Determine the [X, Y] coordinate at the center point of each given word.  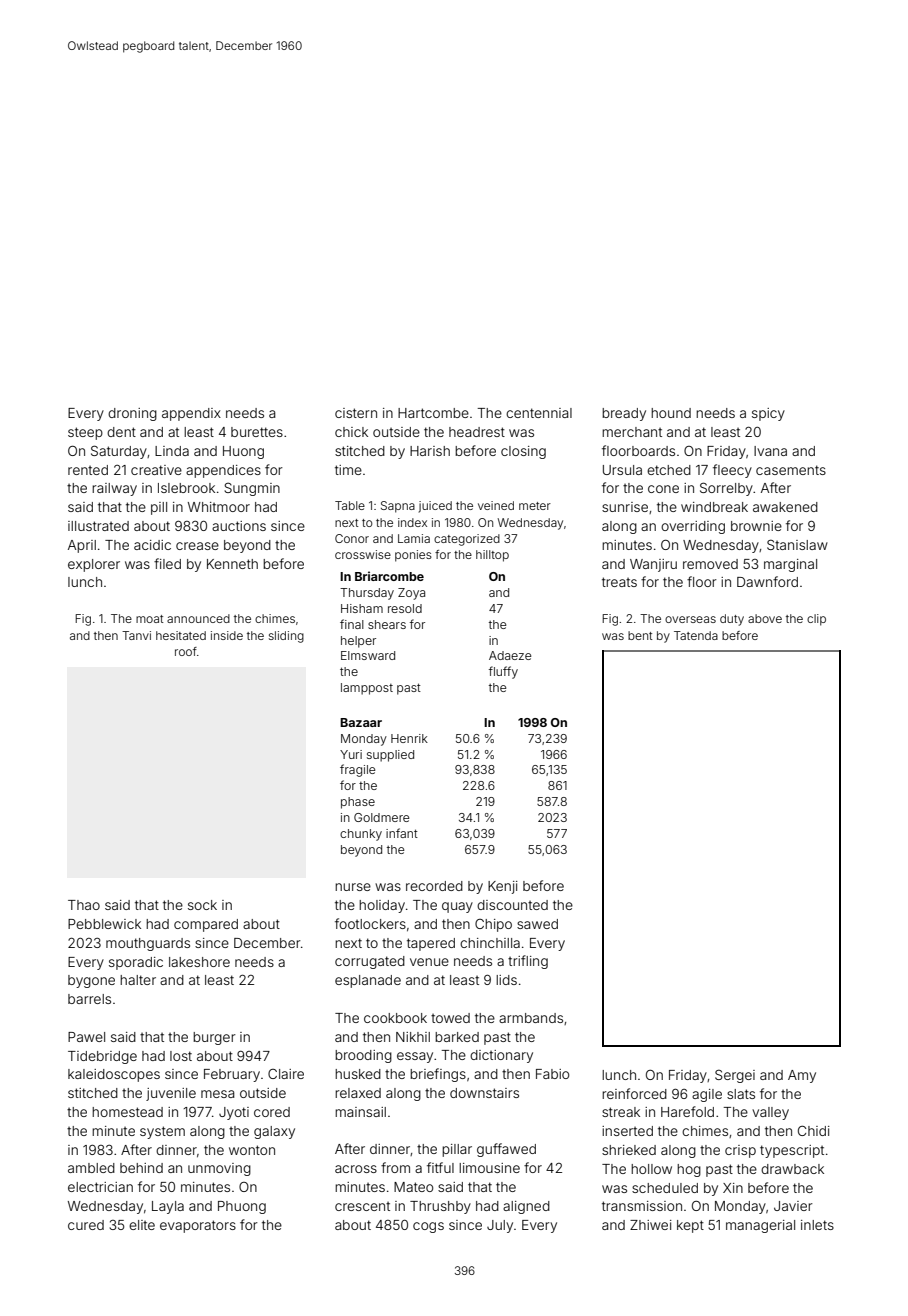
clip [816, 620]
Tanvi [136, 635]
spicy [768, 414]
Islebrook [186, 488]
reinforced [634, 1093]
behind [141, 1168]
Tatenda [696, 635]
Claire [286, 1074]
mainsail [360, 1112]
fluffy [503, 672]
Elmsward [368, 655]
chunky [361, 835]
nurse [353, 887]
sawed [537, 924]
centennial [539, 413]
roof [186, 651]
